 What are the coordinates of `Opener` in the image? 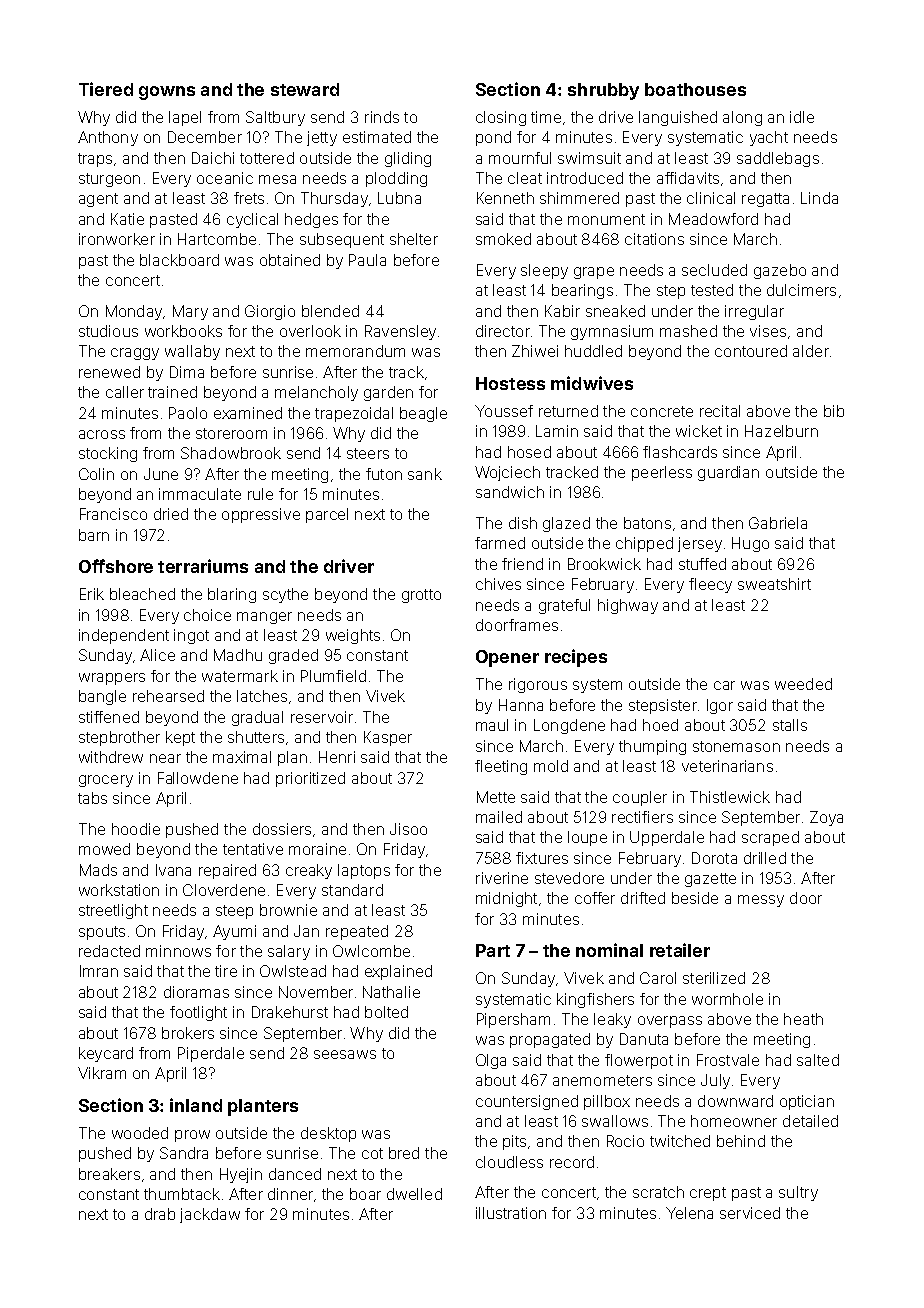 It's located at (507, 658).
